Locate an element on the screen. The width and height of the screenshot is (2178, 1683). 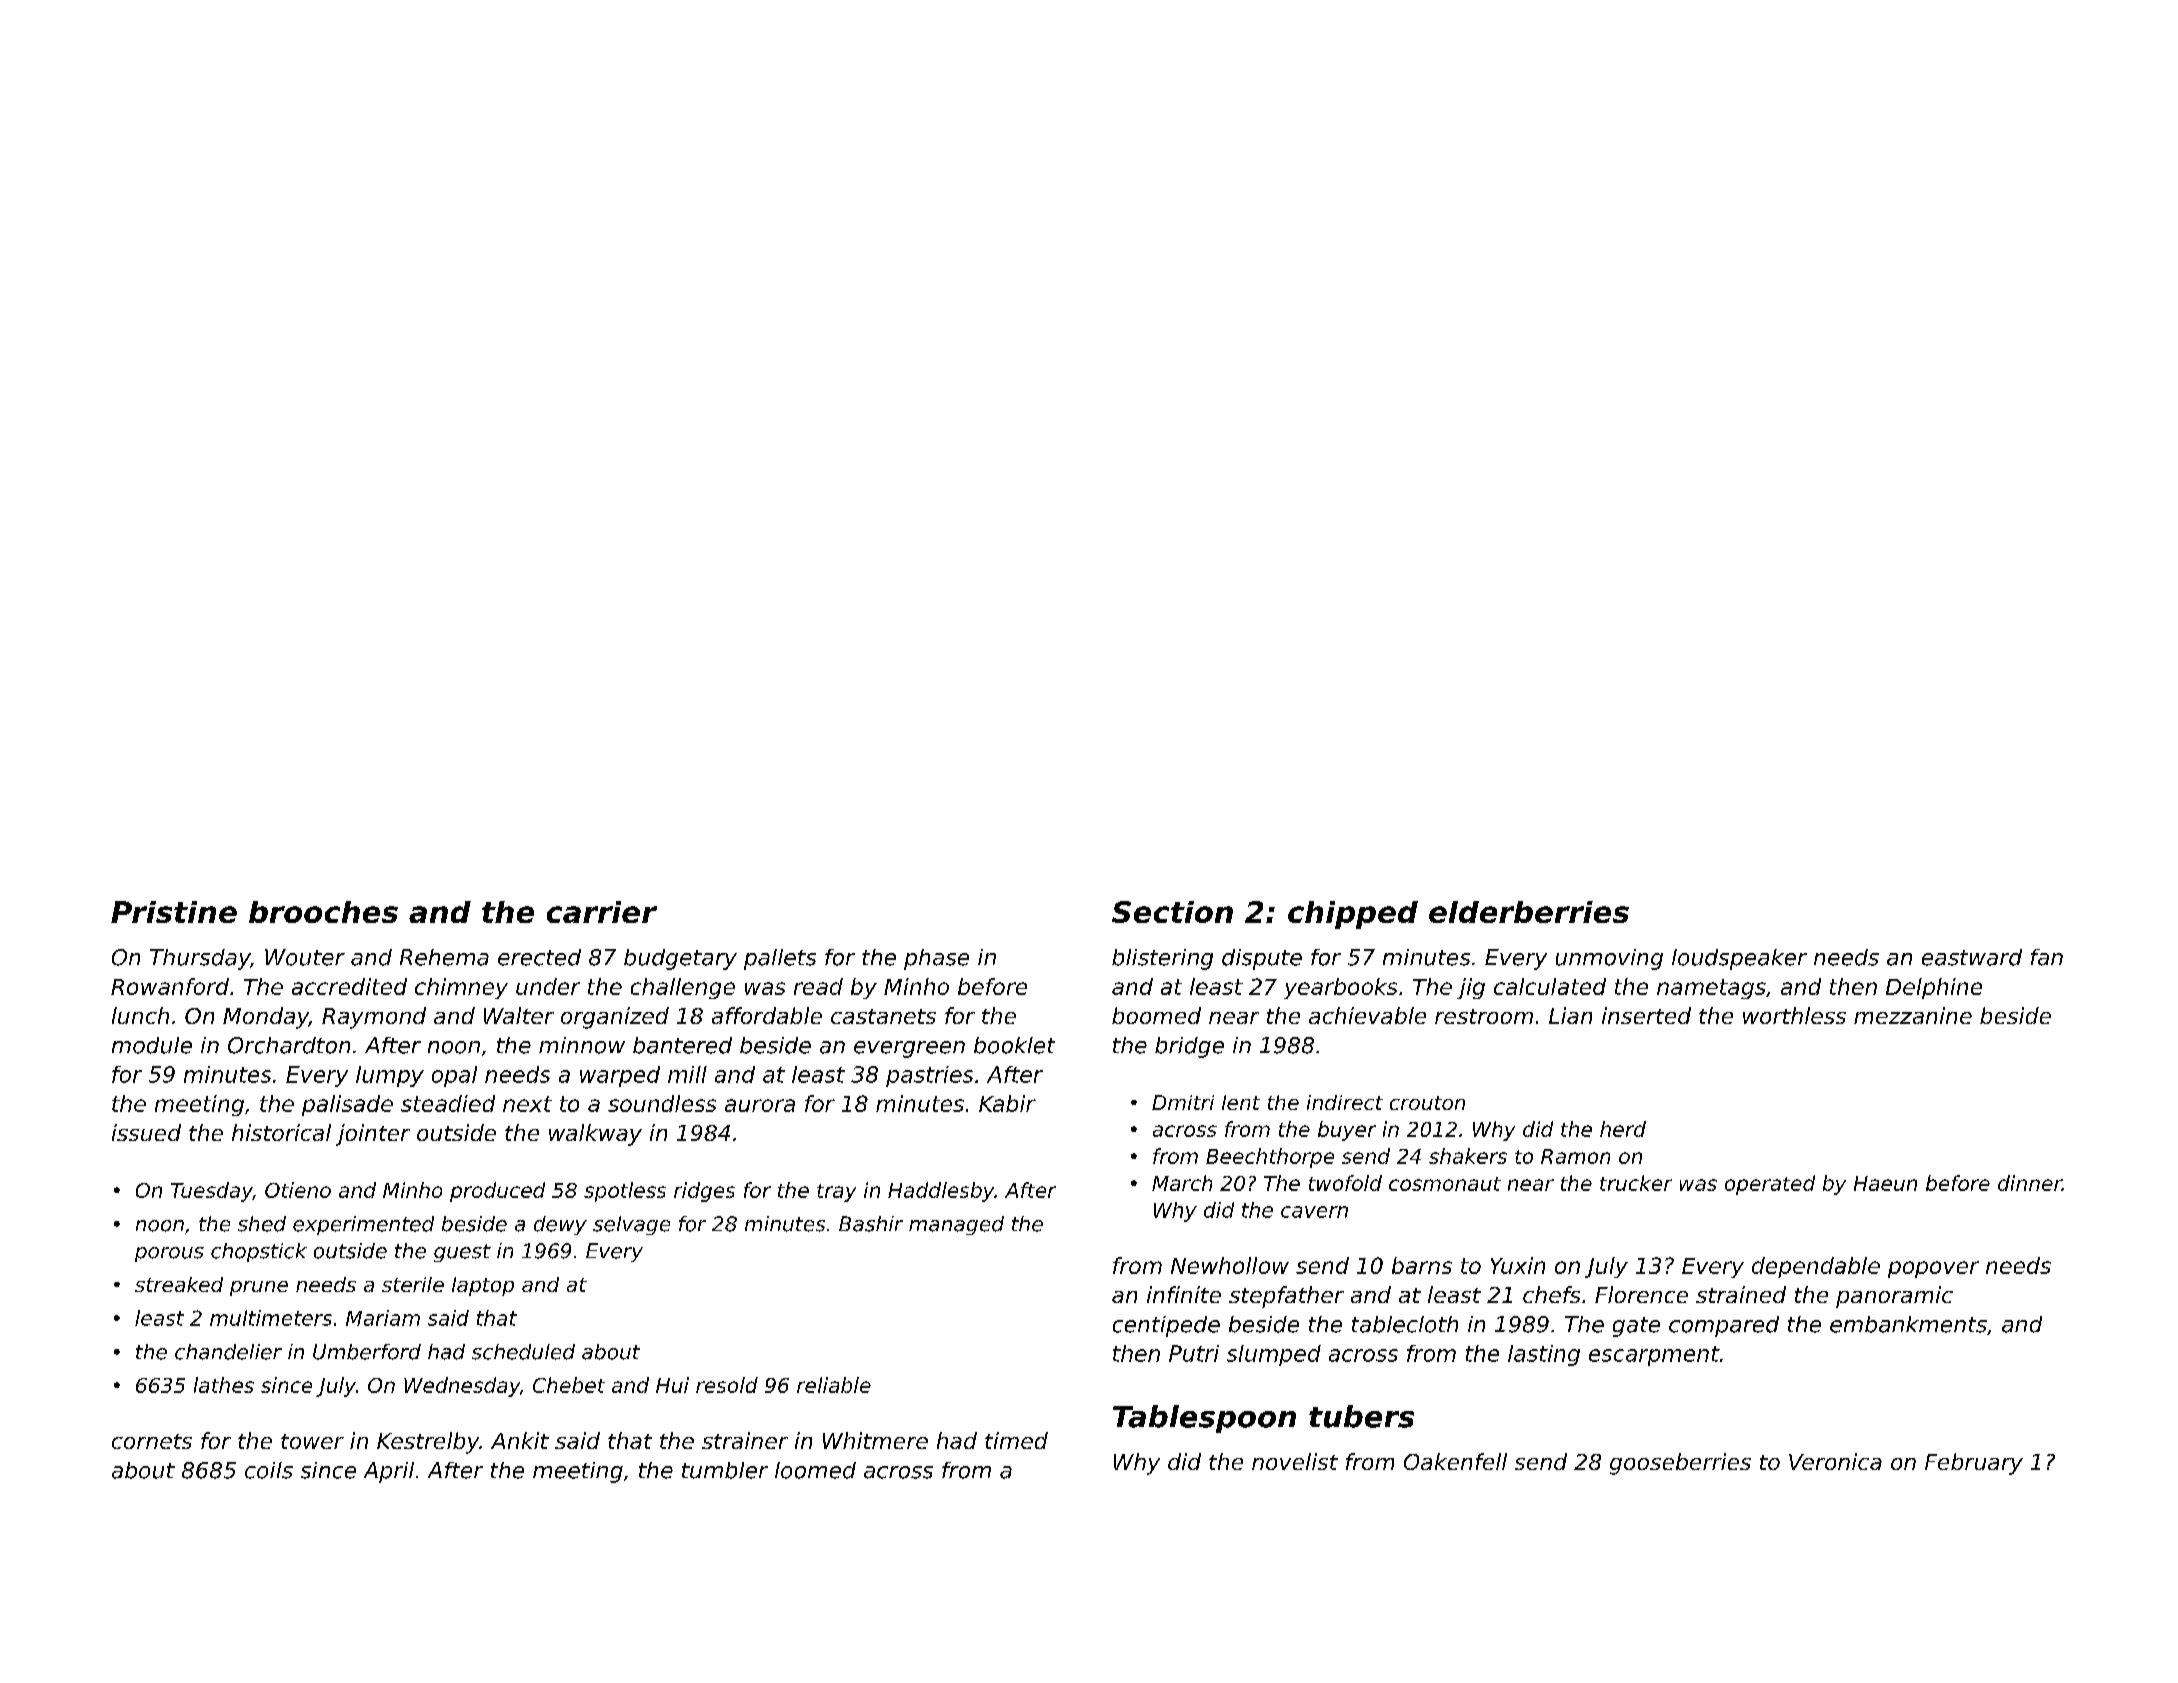
lathes is located at coordinates (224, 1385).
